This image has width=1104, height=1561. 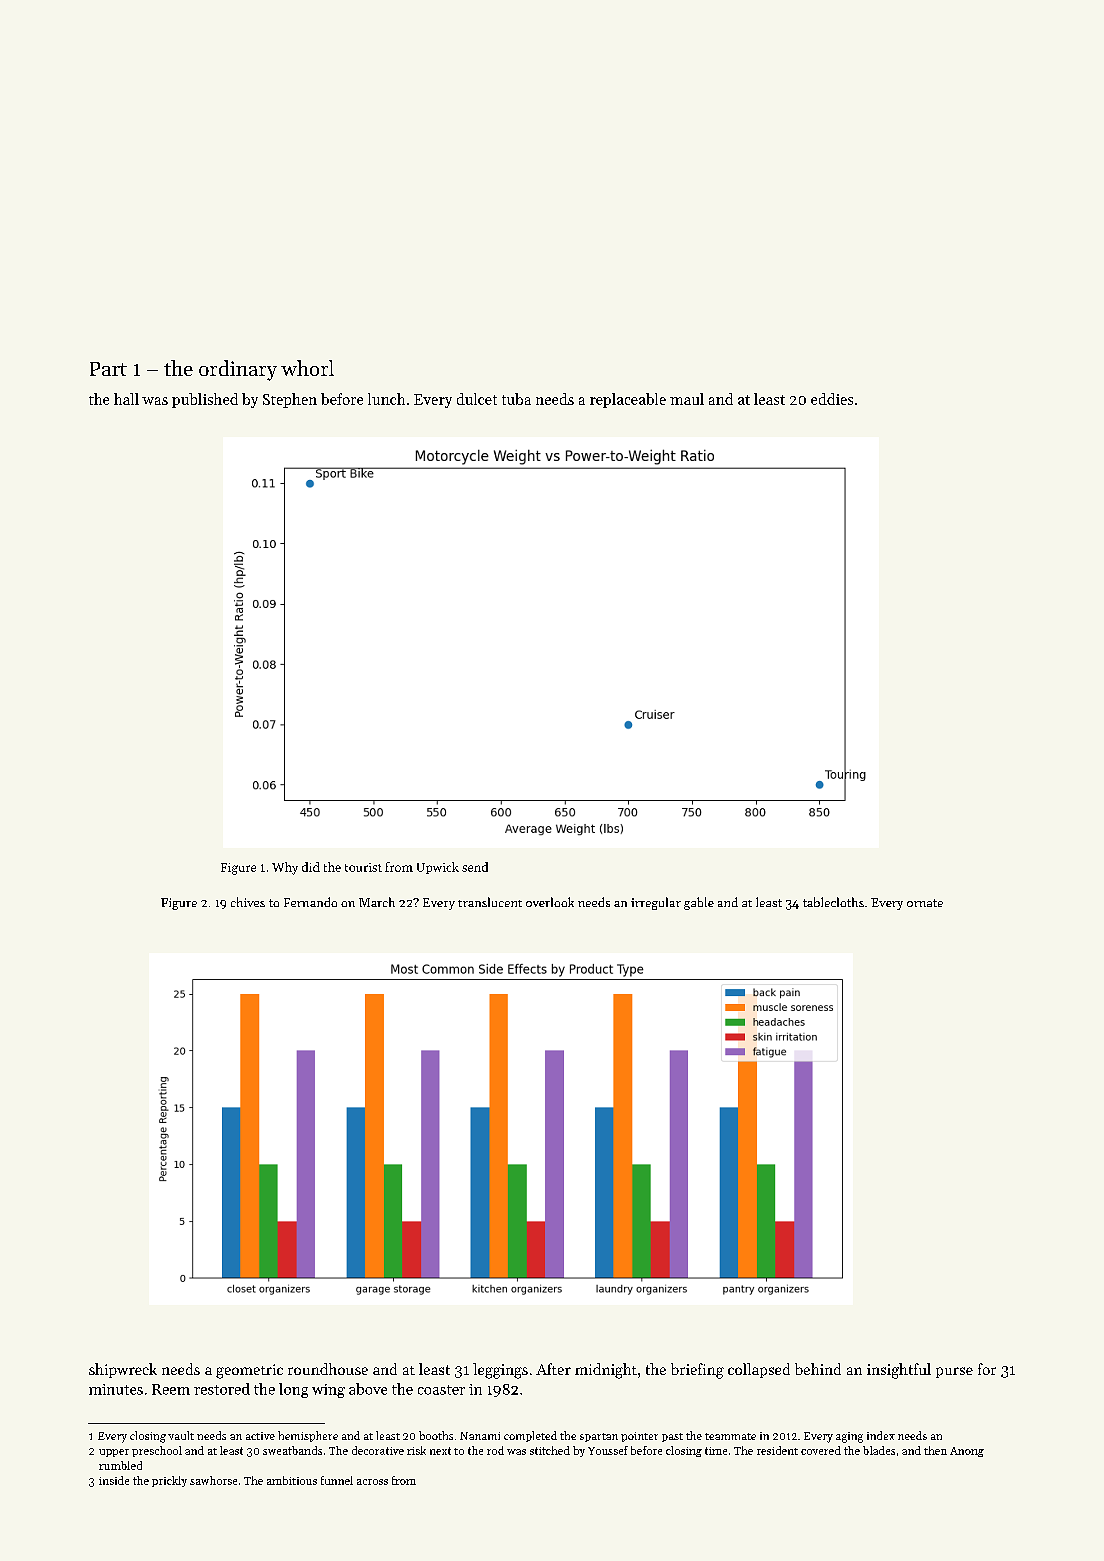 What do you see at coordinates (832, 399) in the image?
I see `eddies` at bounding box center [832, 399].
